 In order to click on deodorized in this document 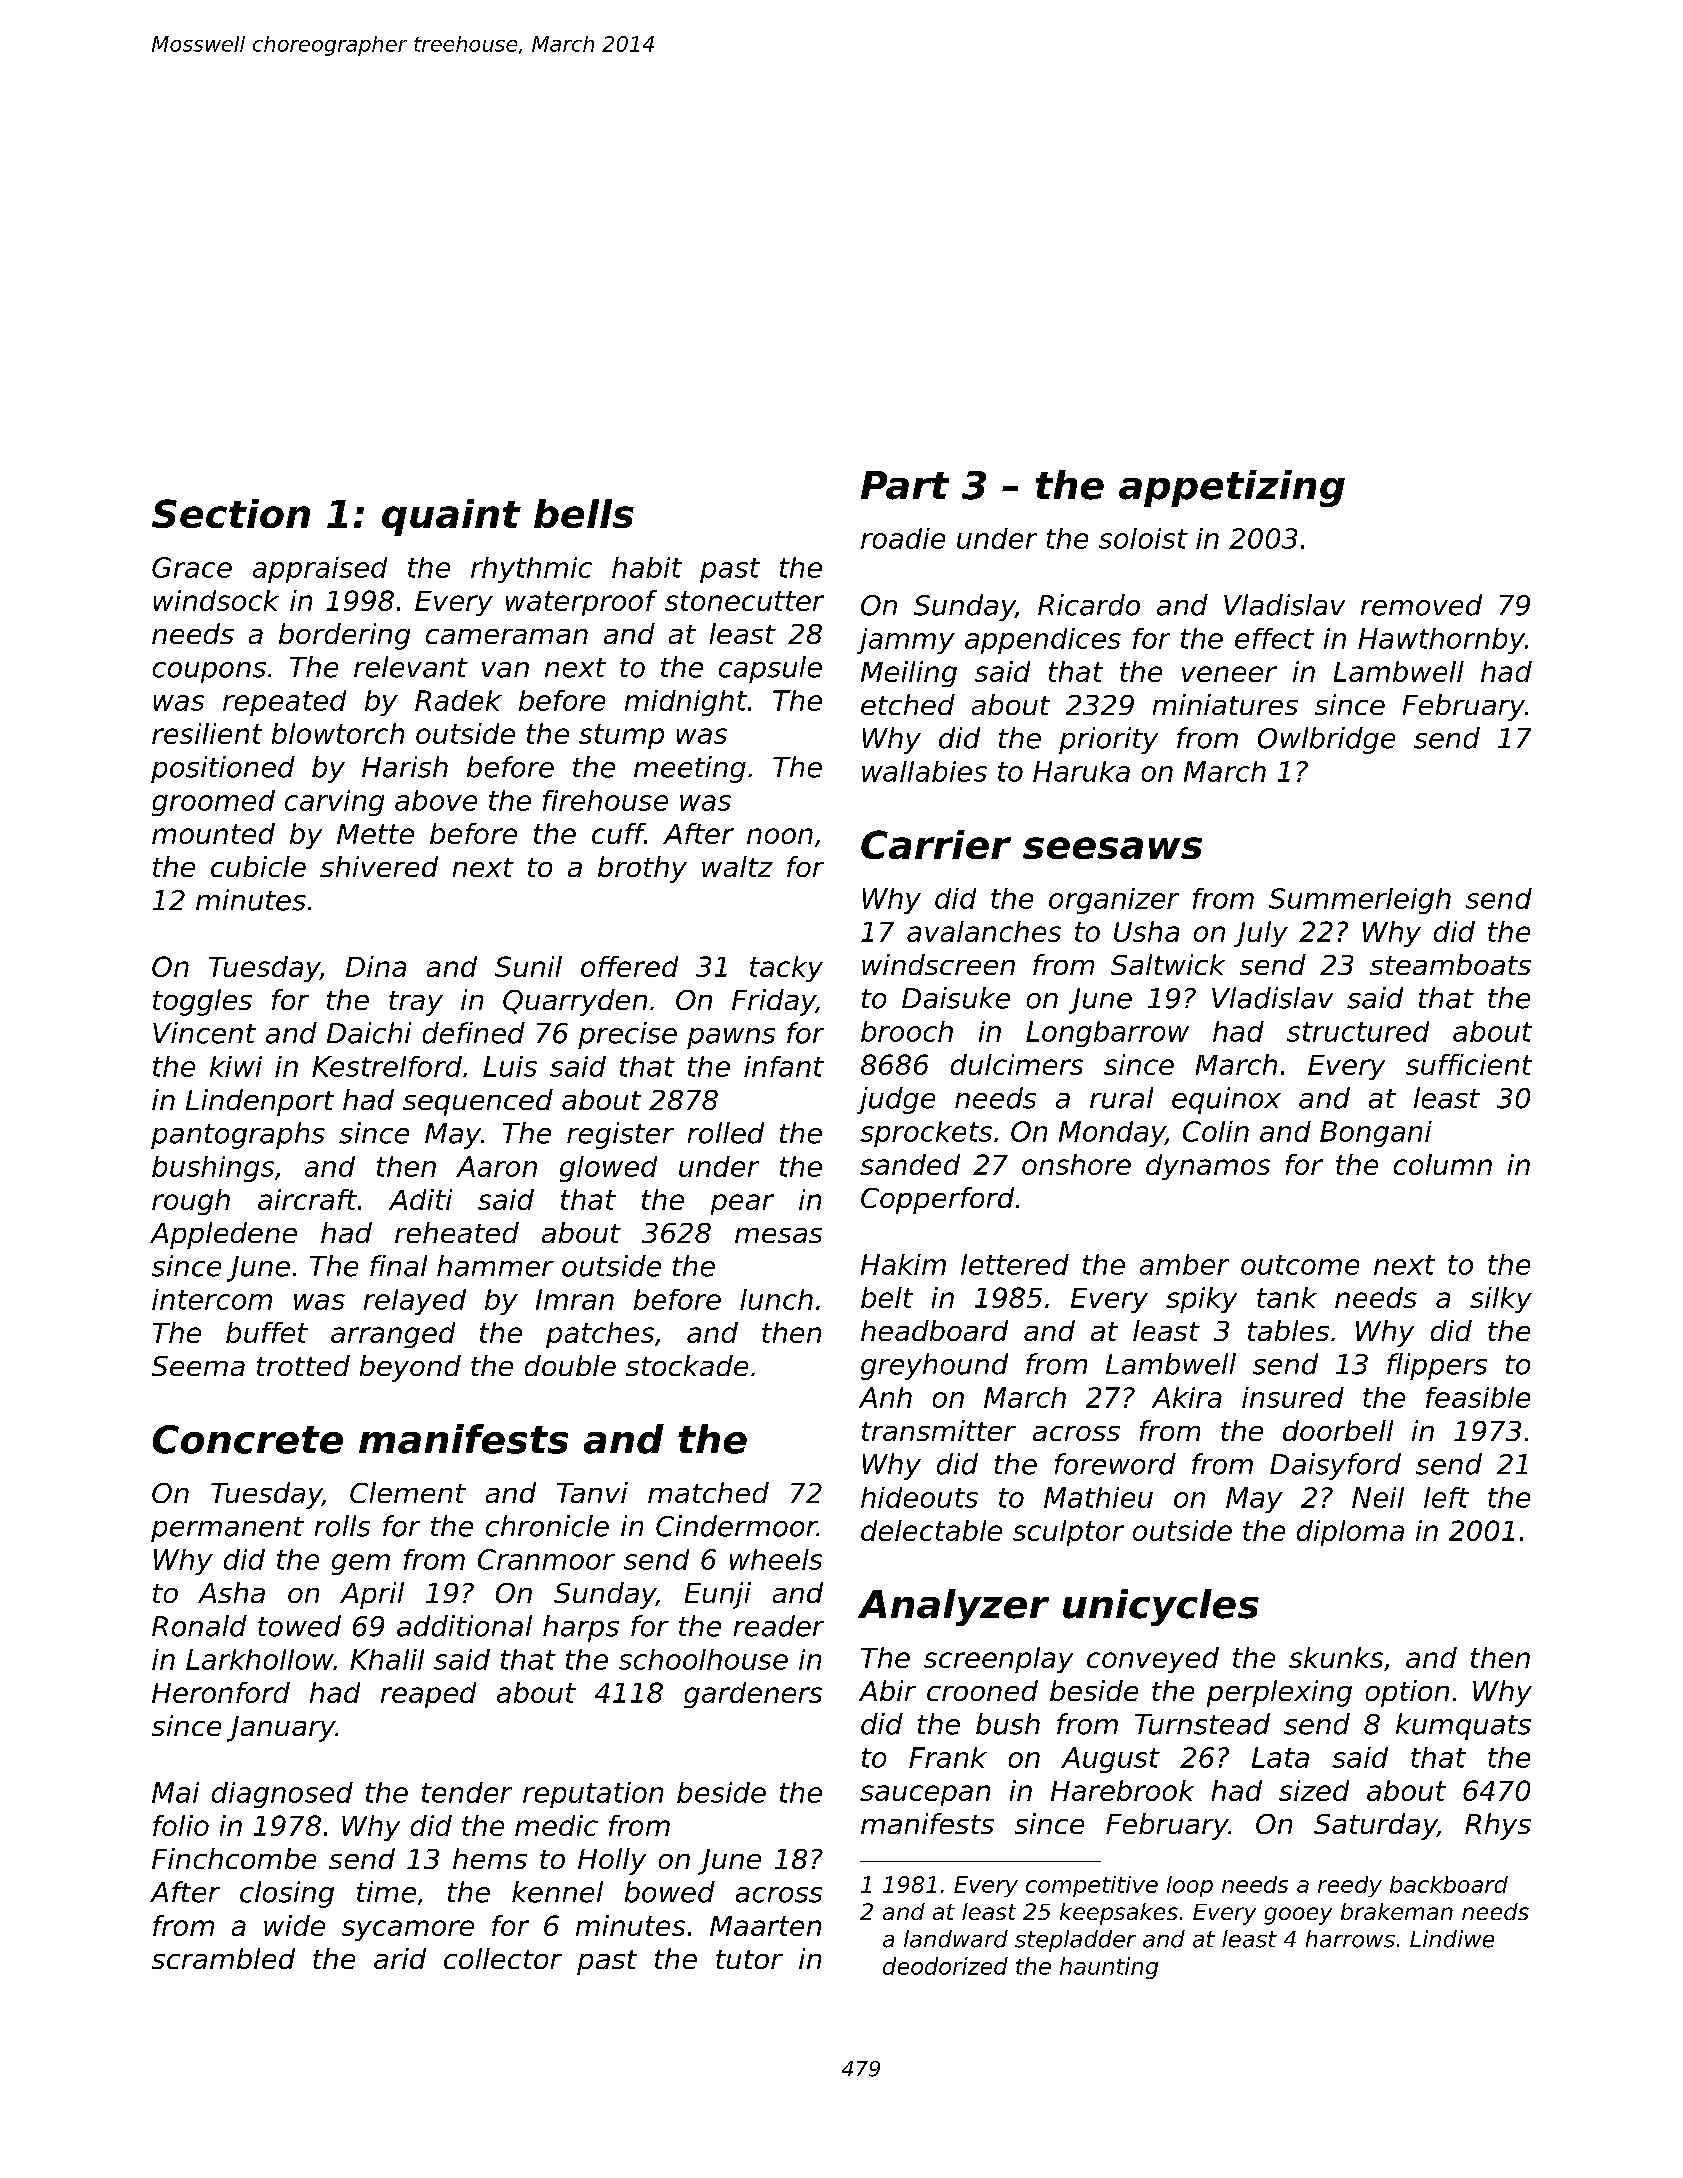, I will do `click(945, 1966)`.
